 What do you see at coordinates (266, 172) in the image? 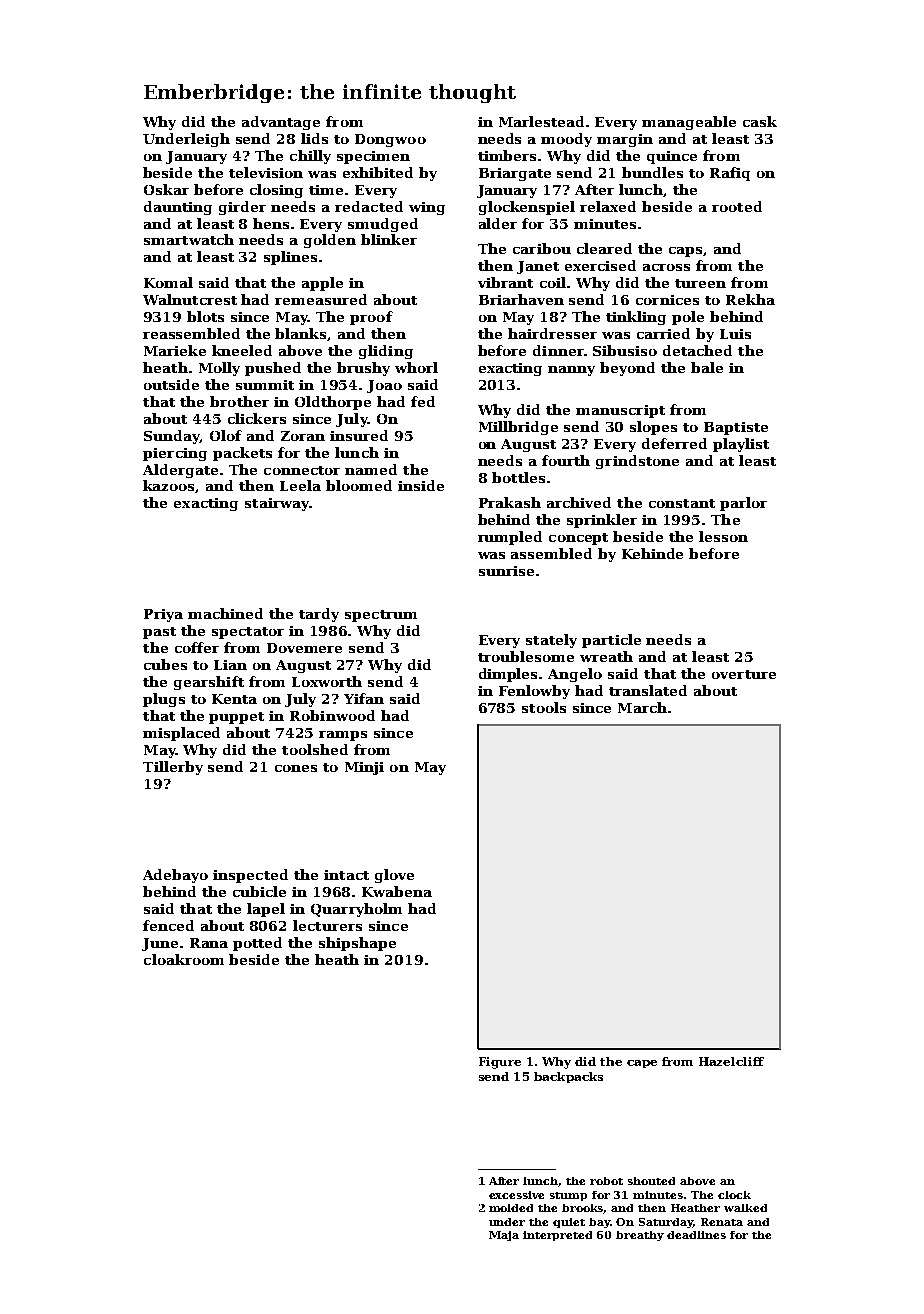
I see `television` at bounding box center [266, 172].
